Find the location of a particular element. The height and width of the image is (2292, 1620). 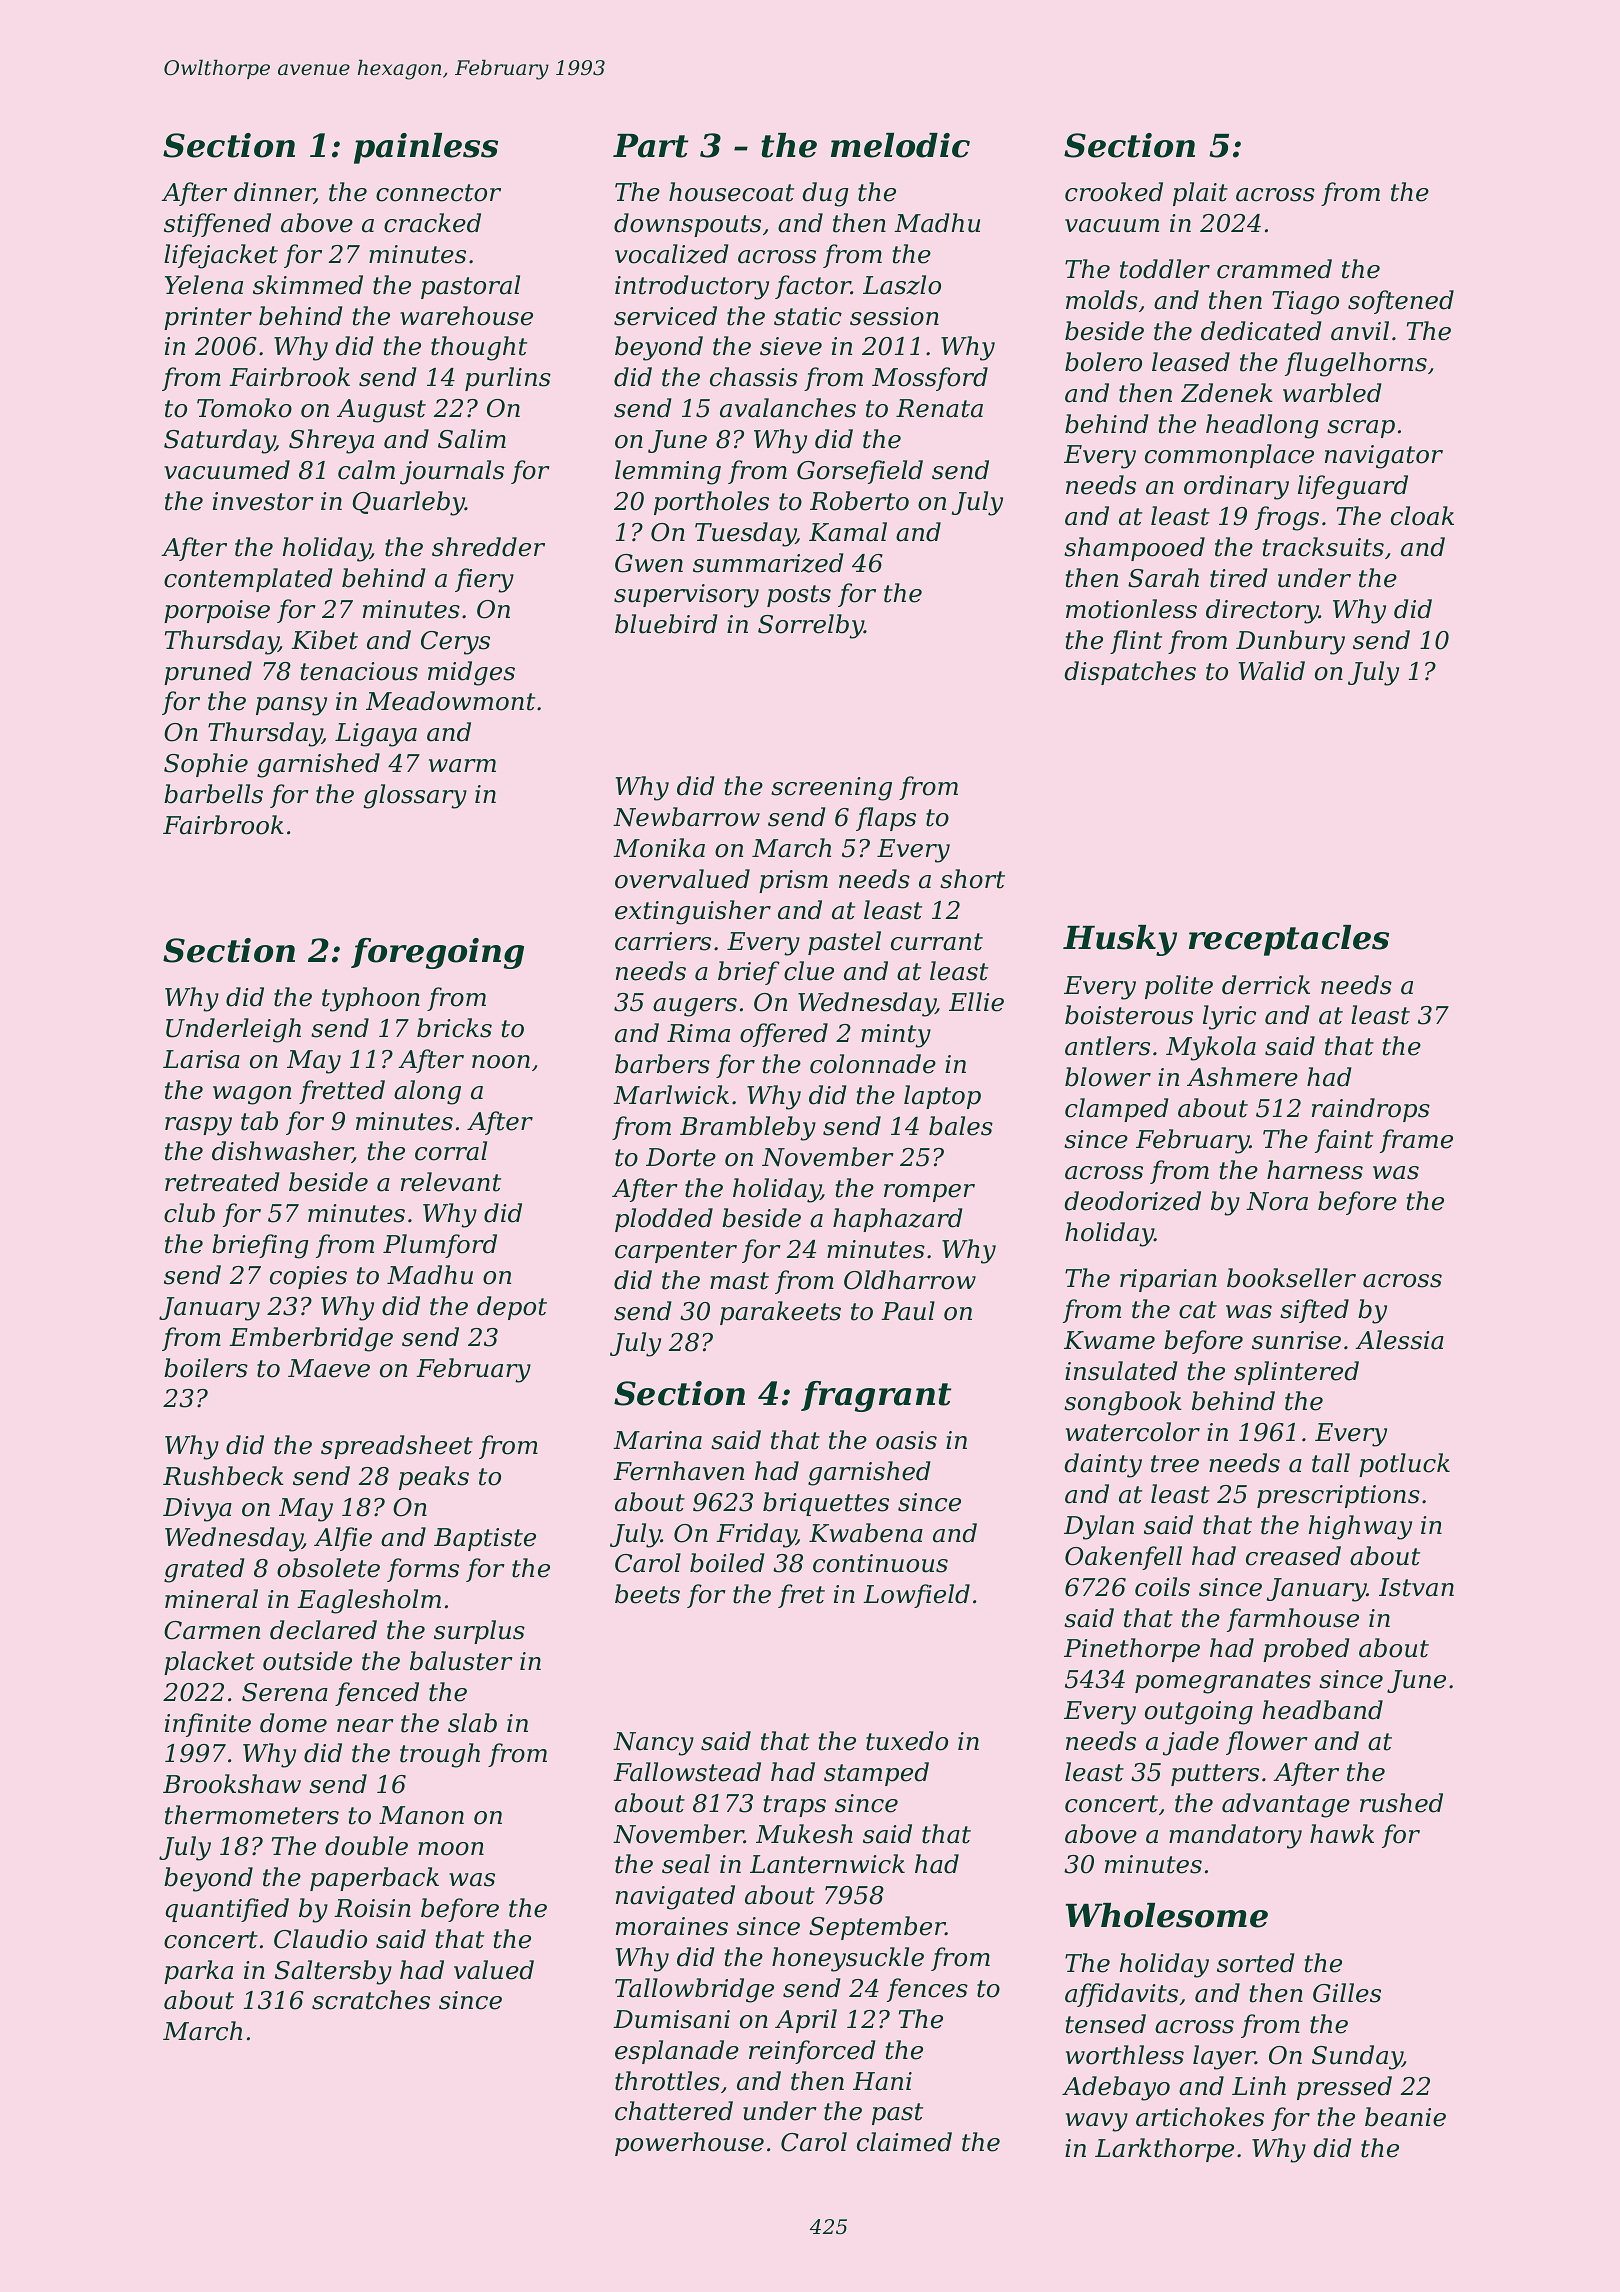

Part is located at coordinates (650, 146).
